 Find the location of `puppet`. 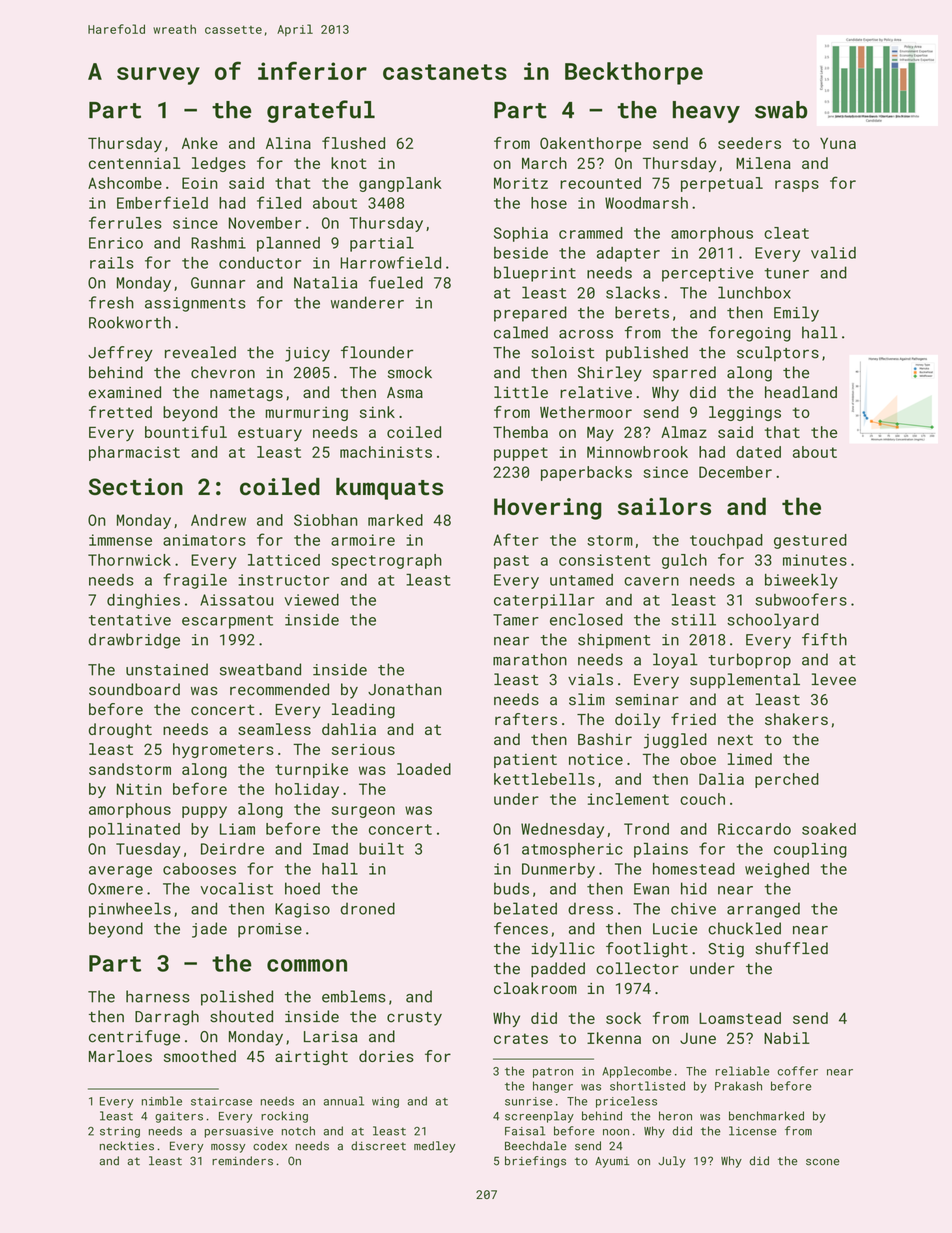

puppet is located at coordinates (521, 454).
